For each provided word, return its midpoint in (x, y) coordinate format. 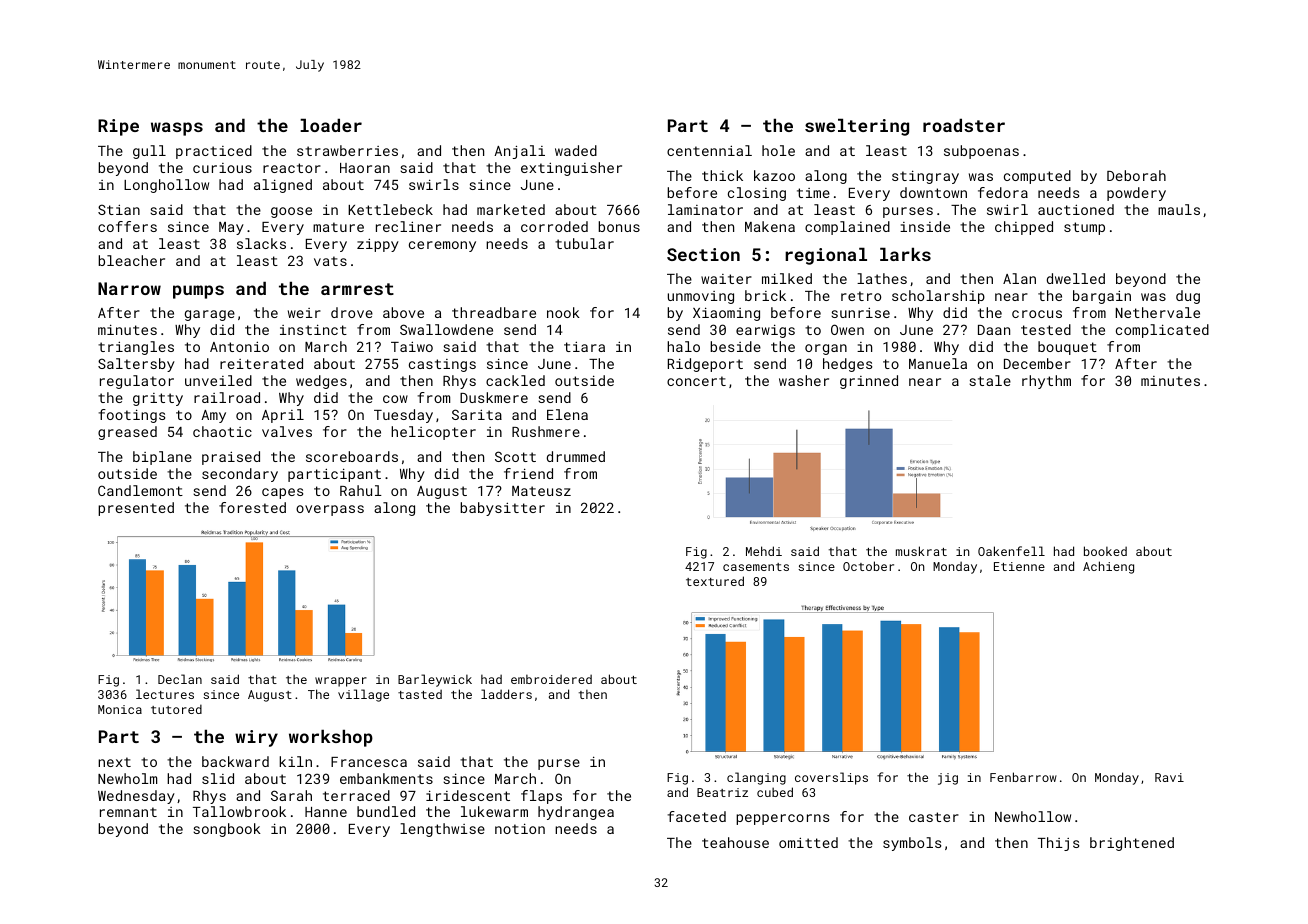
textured (715, 581)
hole (778, 150)
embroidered (551, 679)
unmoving (701, 297)
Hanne (326, 812)
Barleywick (435, 680)
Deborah (1136, 175)
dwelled (1076, 278)
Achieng (1108, 567)
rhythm (1046, 382)
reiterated (261, 363)
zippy (378, 245)
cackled (515, 380)
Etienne (1019, 566)
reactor (292, 168)
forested (252, 507)
